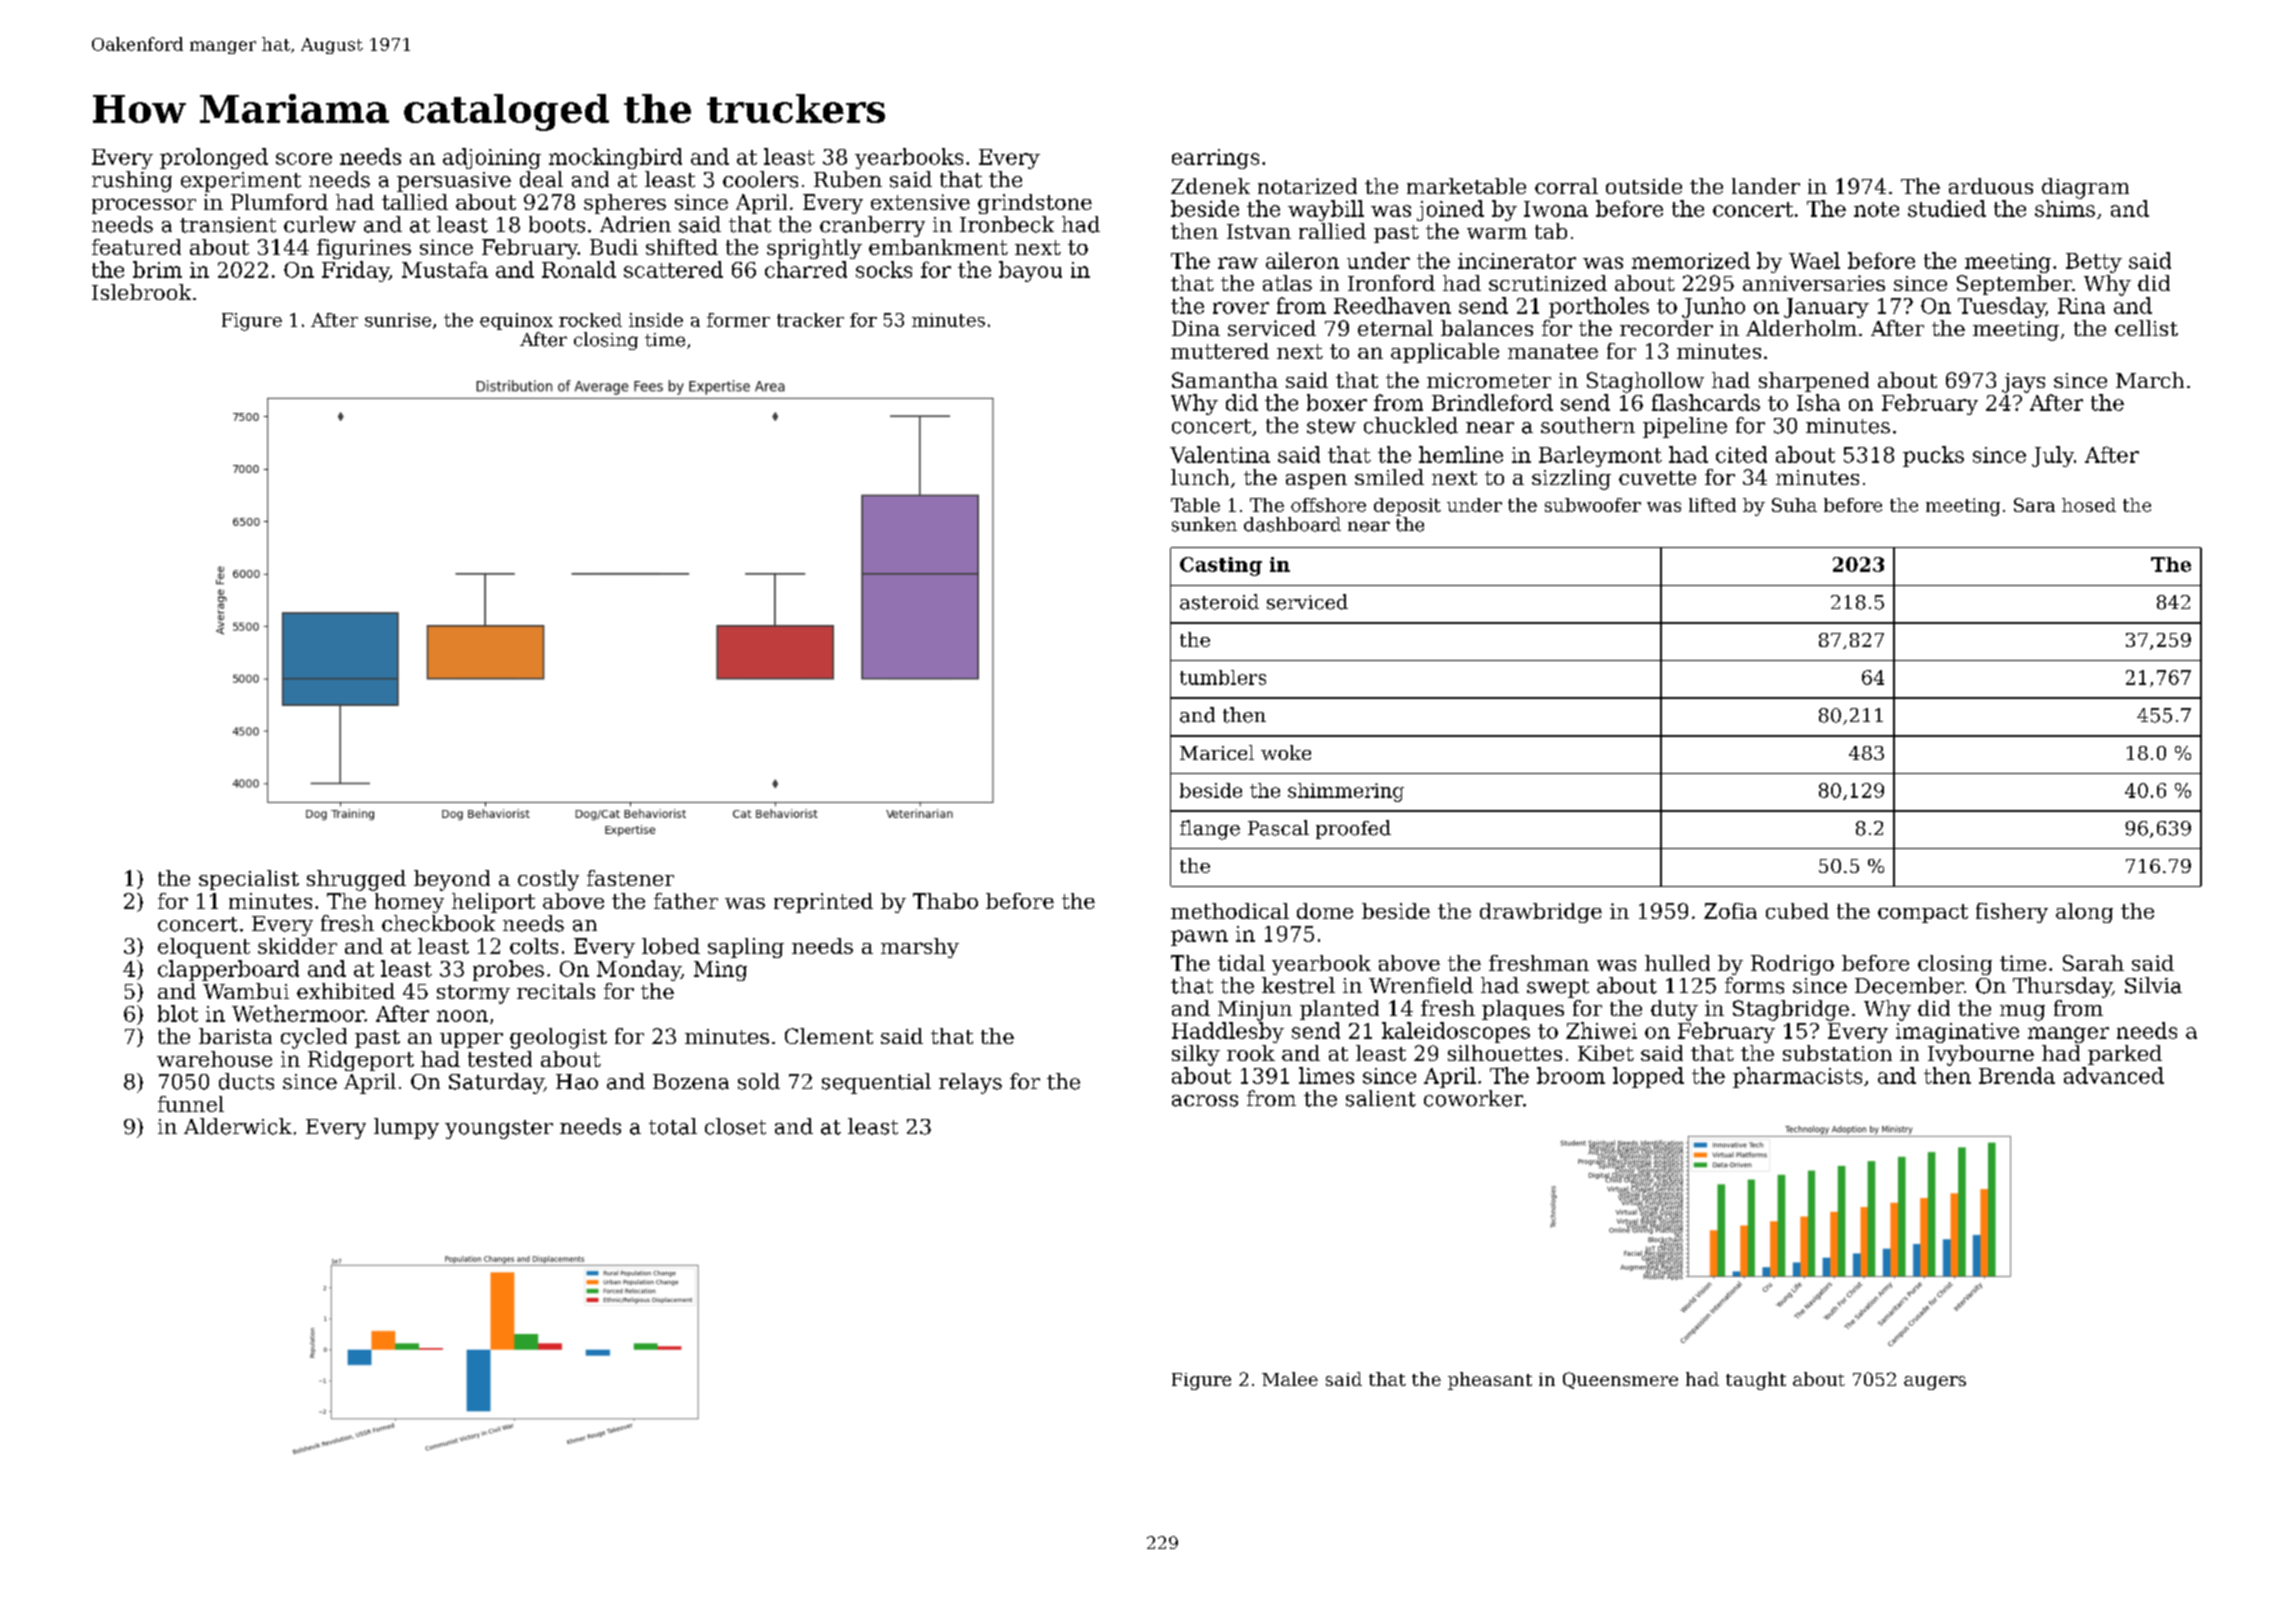 The width and height of the page is (2292, 1620). I want to click on specialist, so click(249, 880).
